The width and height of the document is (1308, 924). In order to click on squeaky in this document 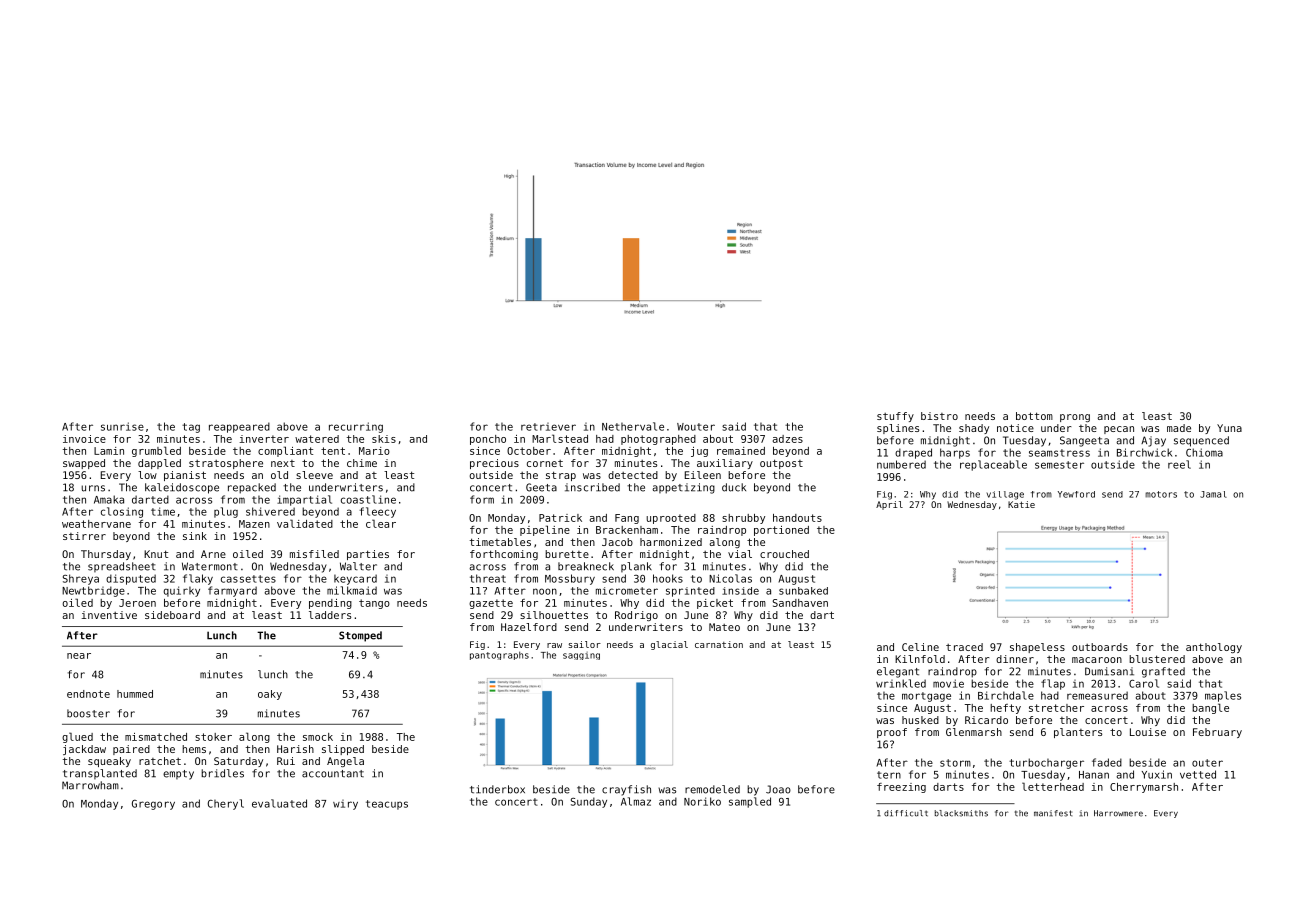, I will do `click(109, 762)`.
